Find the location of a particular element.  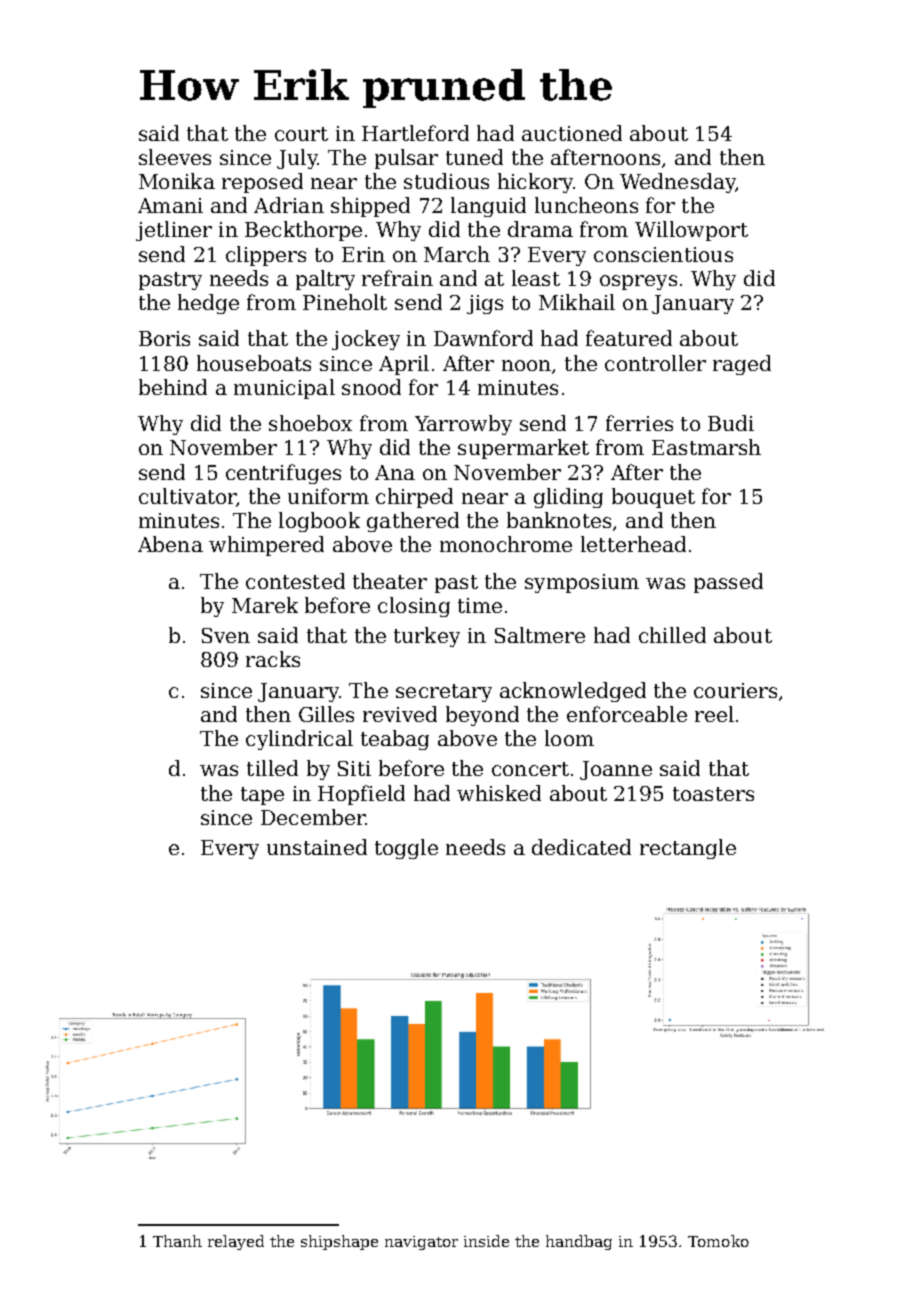

enforceable is located at coordinates (627, 714).
